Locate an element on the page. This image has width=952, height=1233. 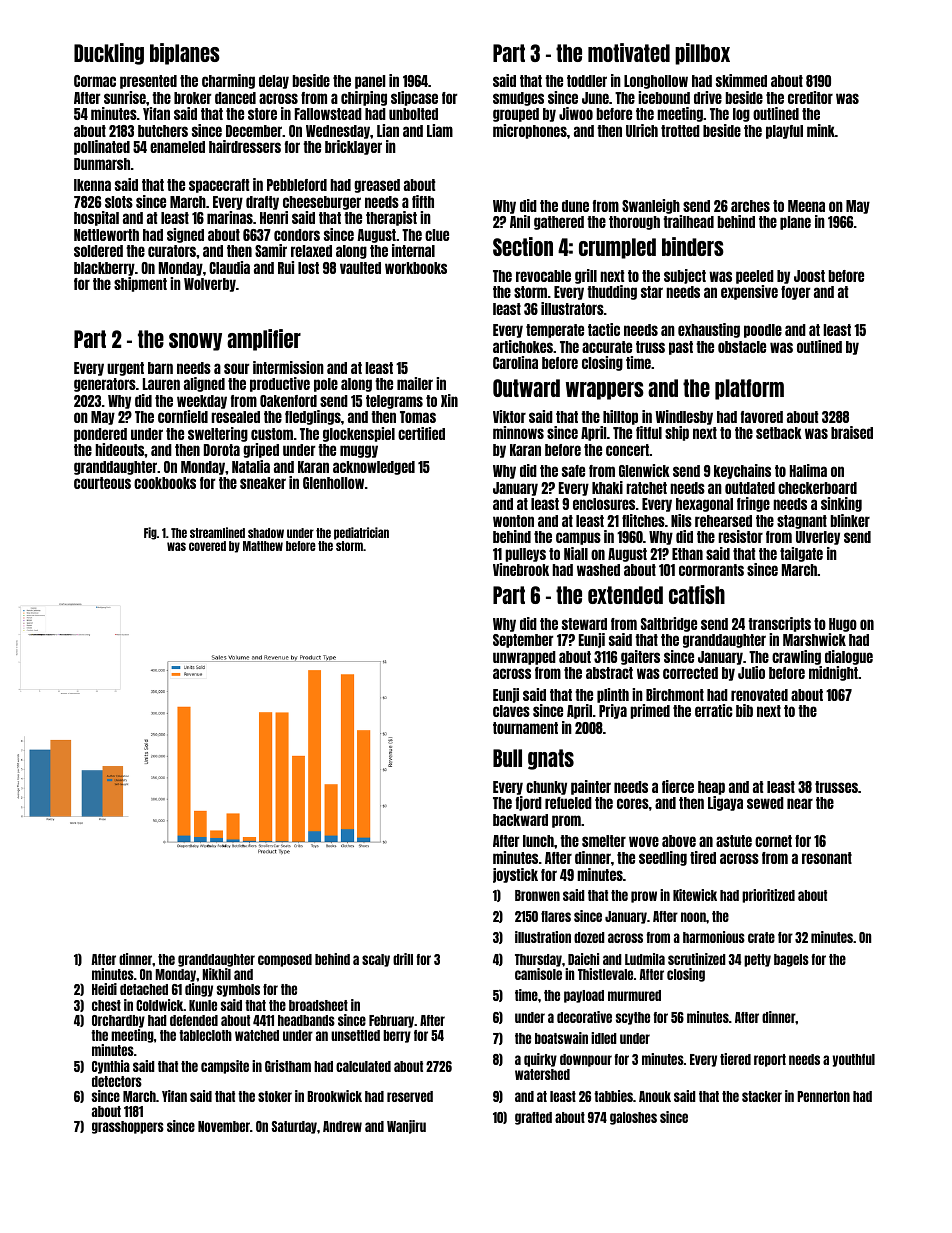
platform is located at coordinates (749, 389).
